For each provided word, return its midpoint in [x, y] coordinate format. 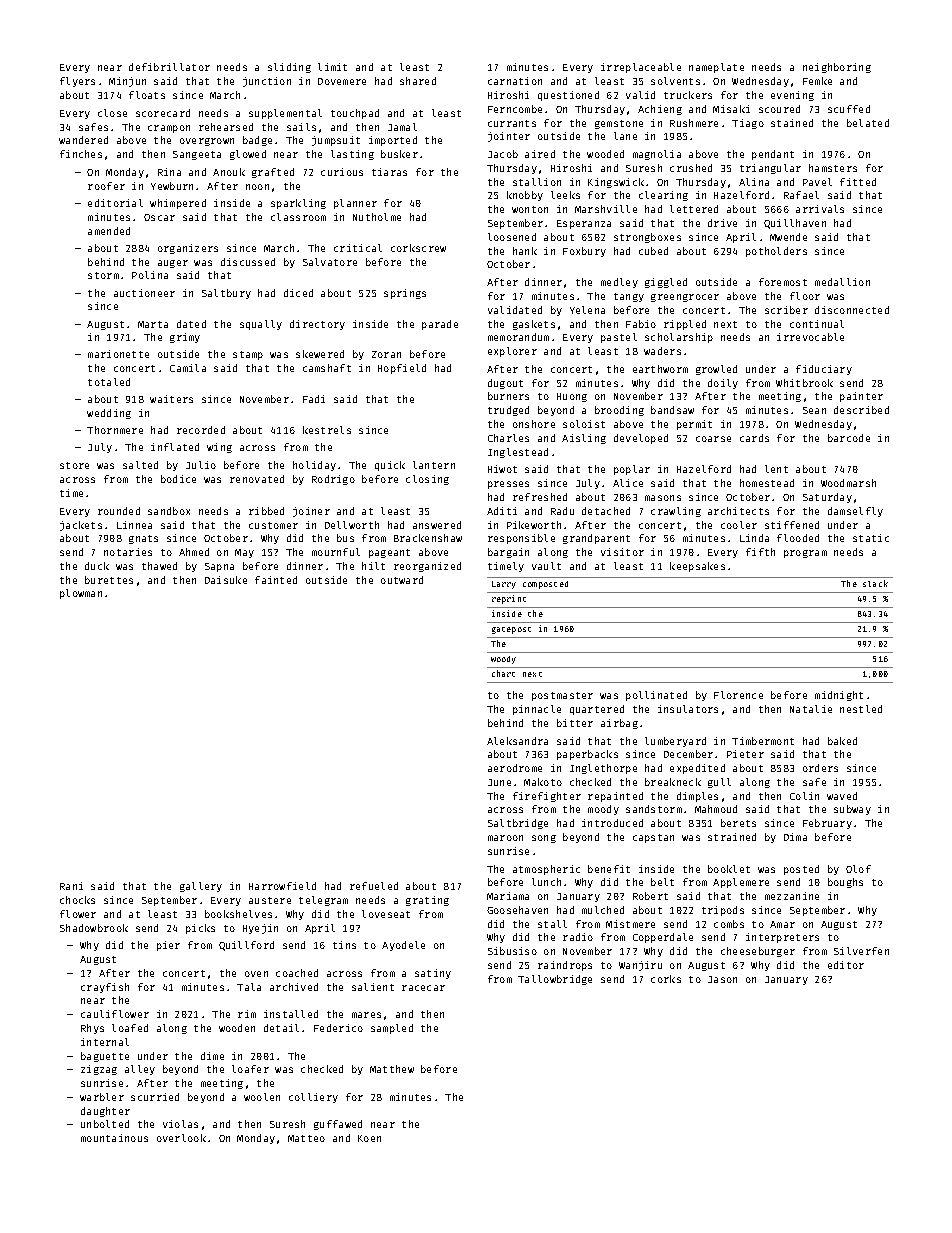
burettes [109, 580]
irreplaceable [641, 68]
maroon [505, 838]
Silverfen [861, 951]
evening [792, 96]
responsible [521, 539]
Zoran [386, 354]
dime [212, 1056]
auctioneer [144, 293]
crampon [169, 129]
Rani [71, 886]
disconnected [852, 310]
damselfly [855, 512]
